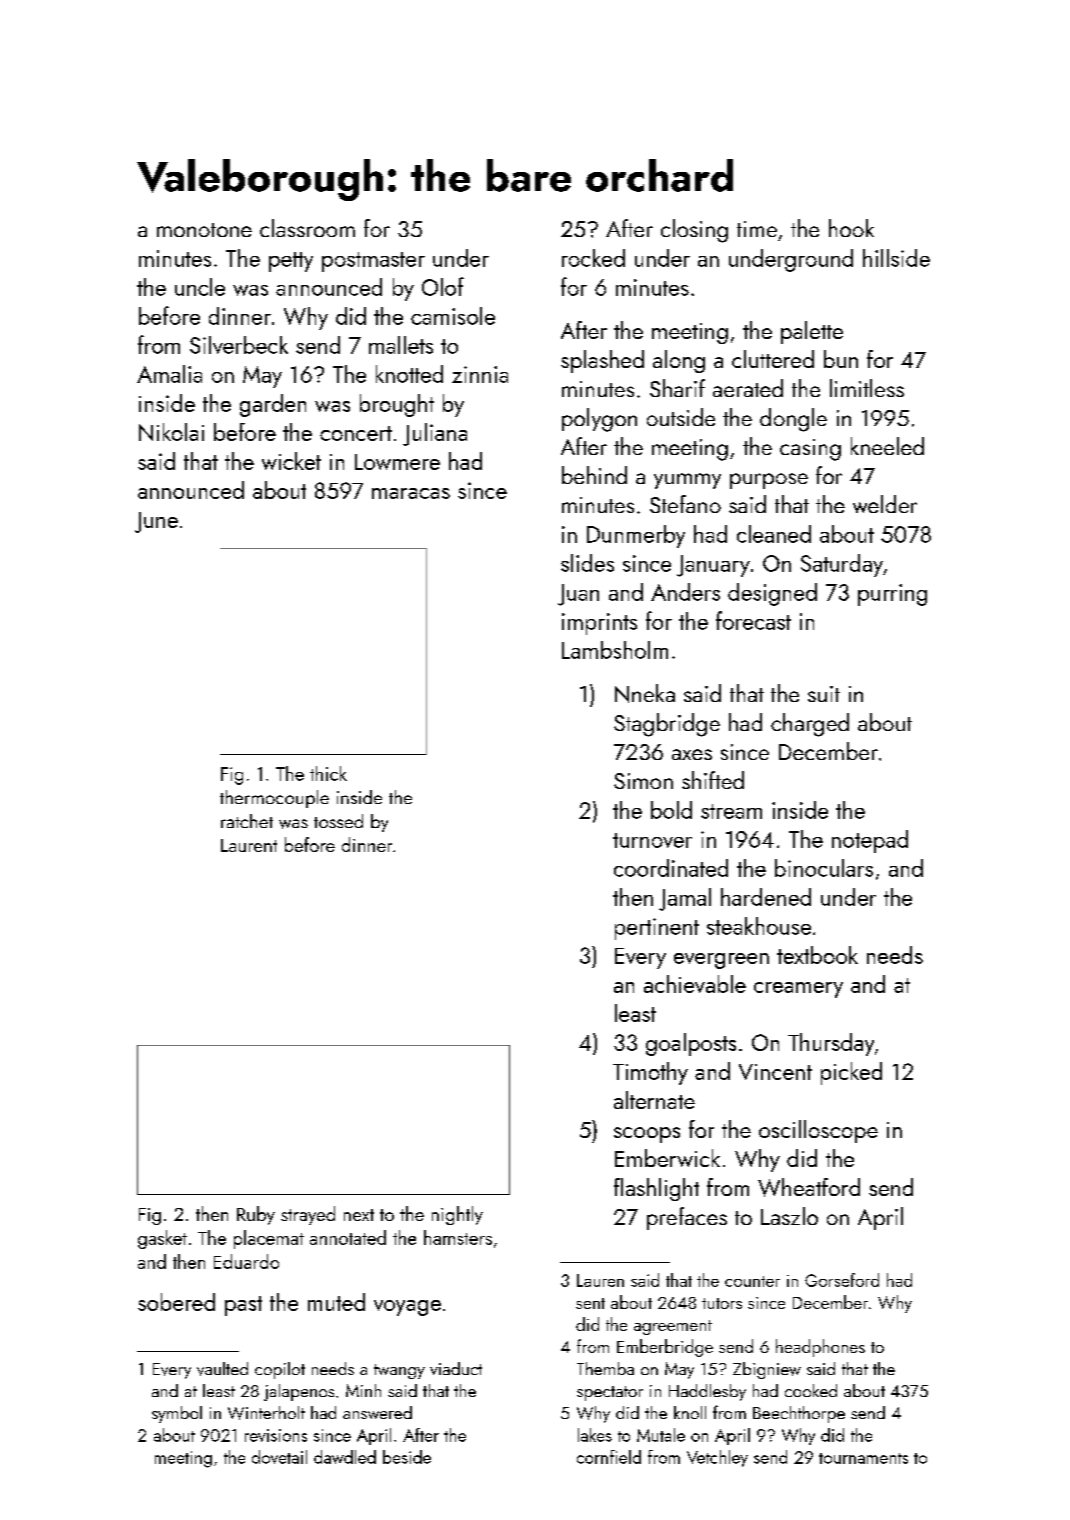  What do you see at coordinates (338, 821) in the document?
I see `tossed` at bounding box center [338, 821].
